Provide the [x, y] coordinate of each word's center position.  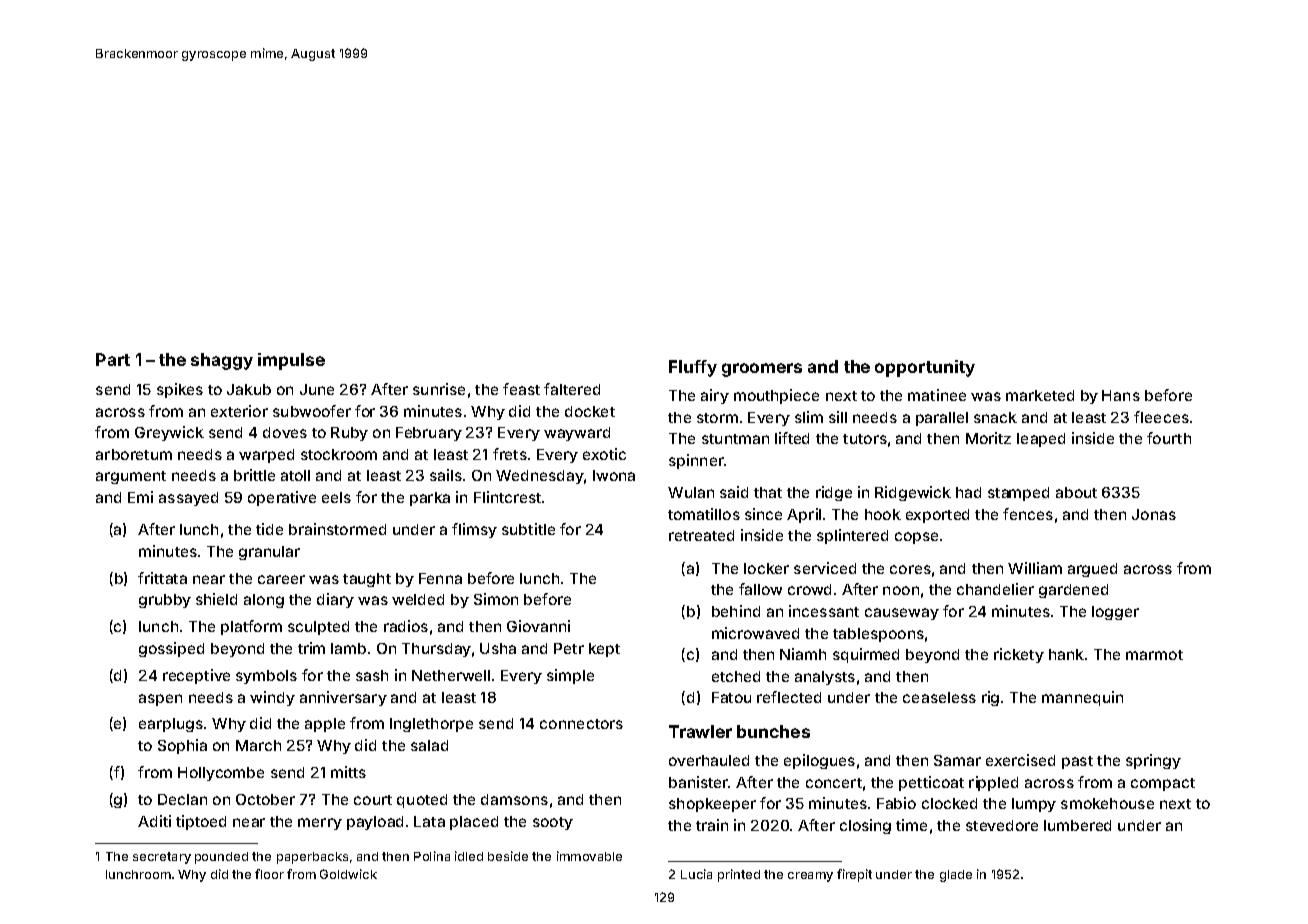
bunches [773, 731]
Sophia [182, 746]
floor [269, 874]
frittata [162, 578]
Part [113, 359]
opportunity [925, 368]
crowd [809, 589]
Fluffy [693, 368]
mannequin [1082, 698]
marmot [1154, 655]
